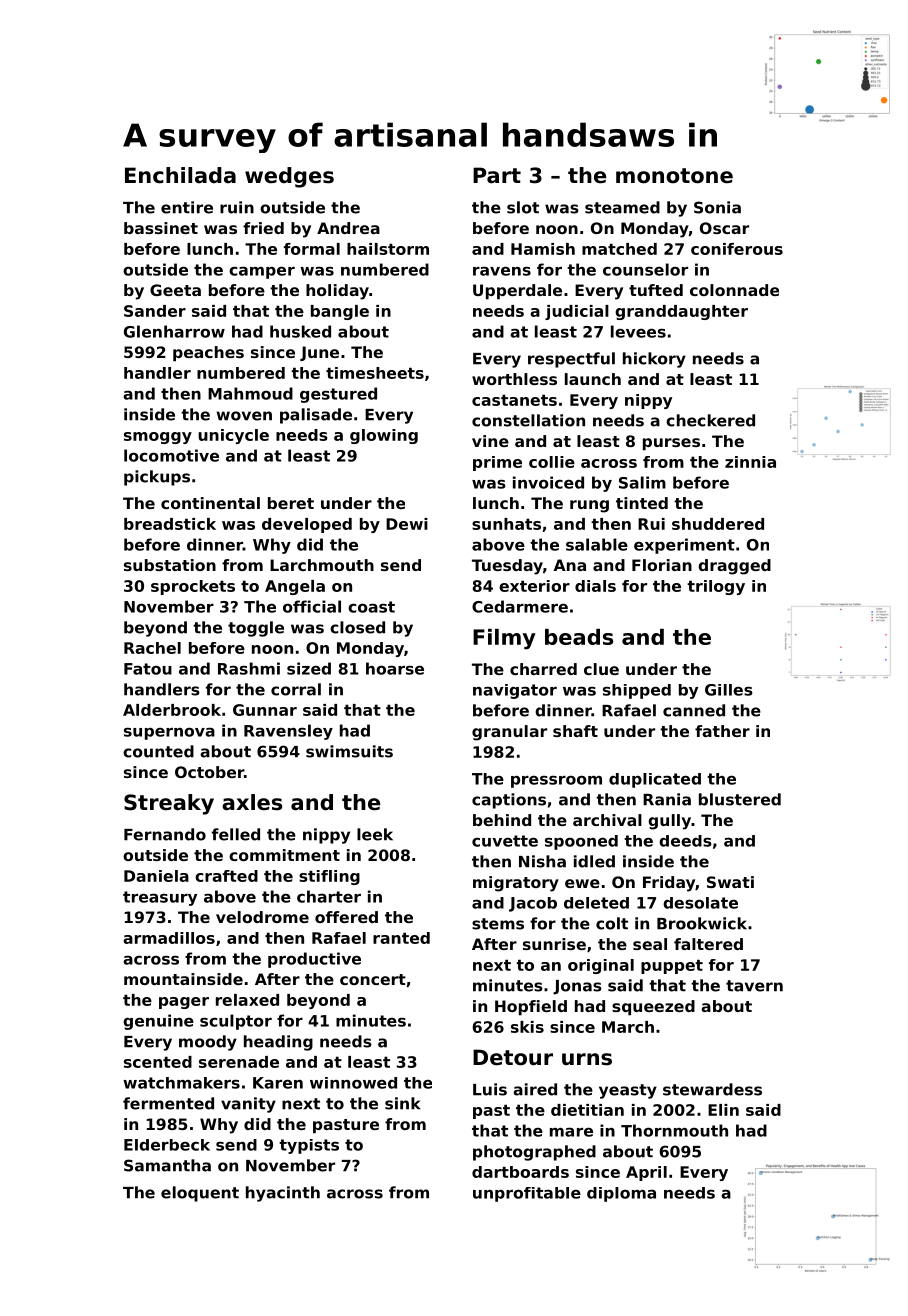  Describe the element at coordinates (180, 175) in the screenshot. I see `Enchilada` at that location.
